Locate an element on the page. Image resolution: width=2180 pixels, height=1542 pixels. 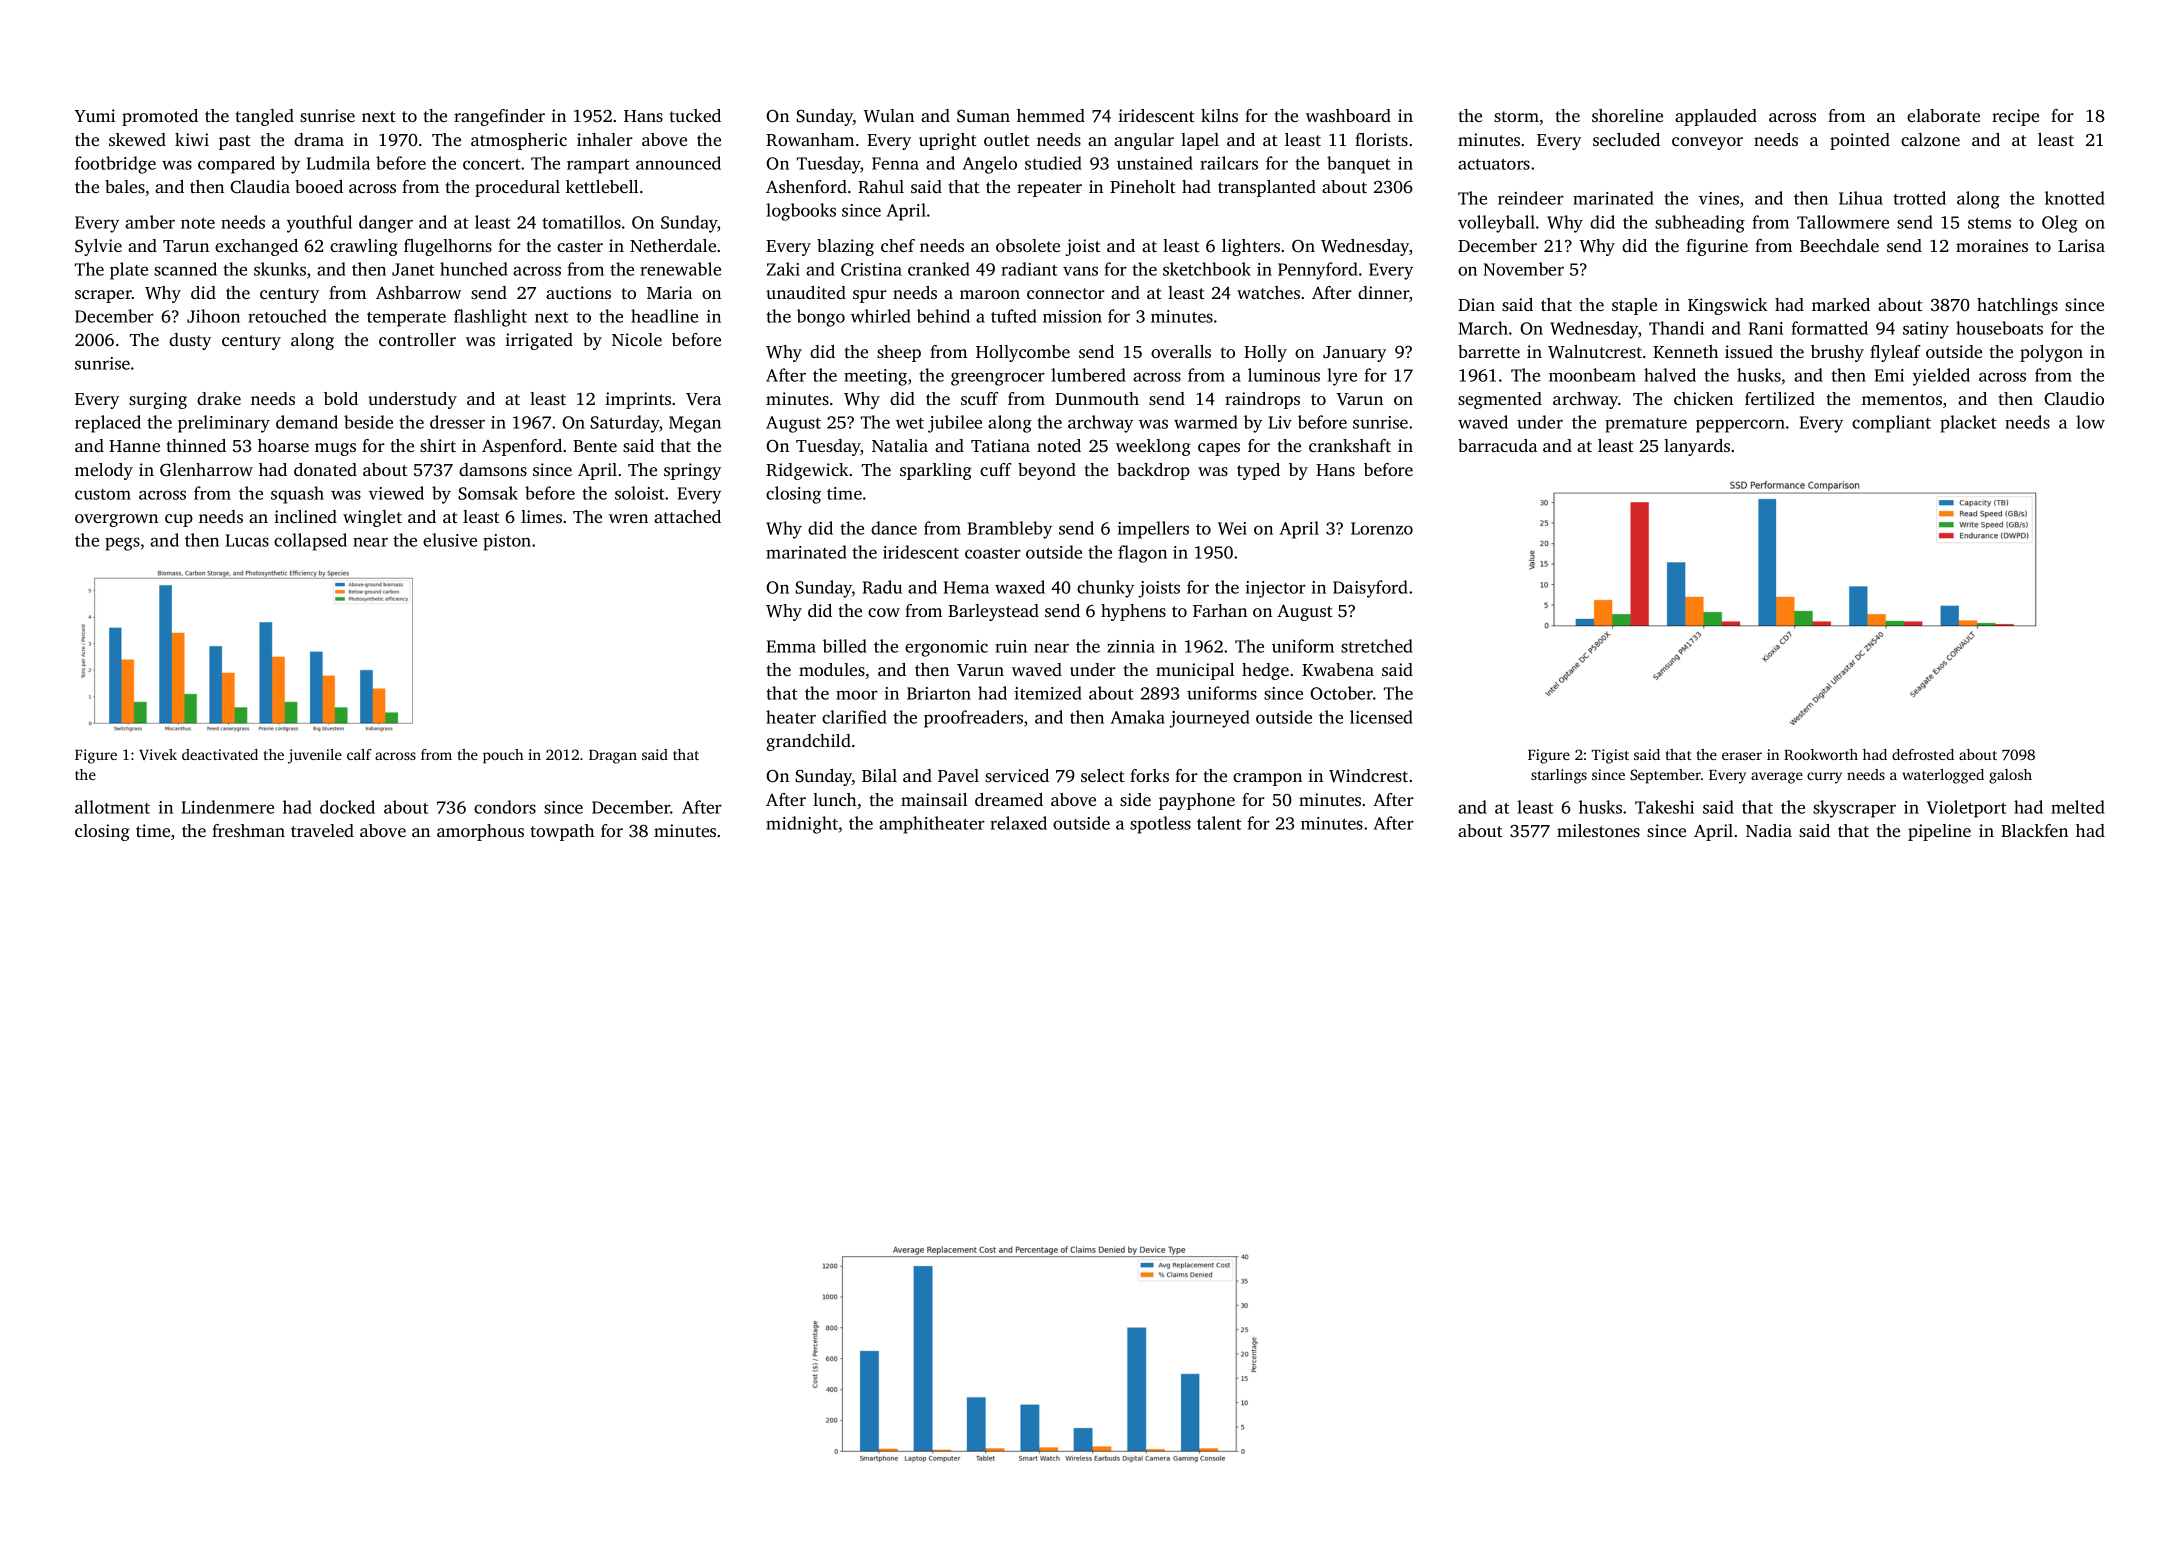
shoreline is located at coordinates (1627, 115).
